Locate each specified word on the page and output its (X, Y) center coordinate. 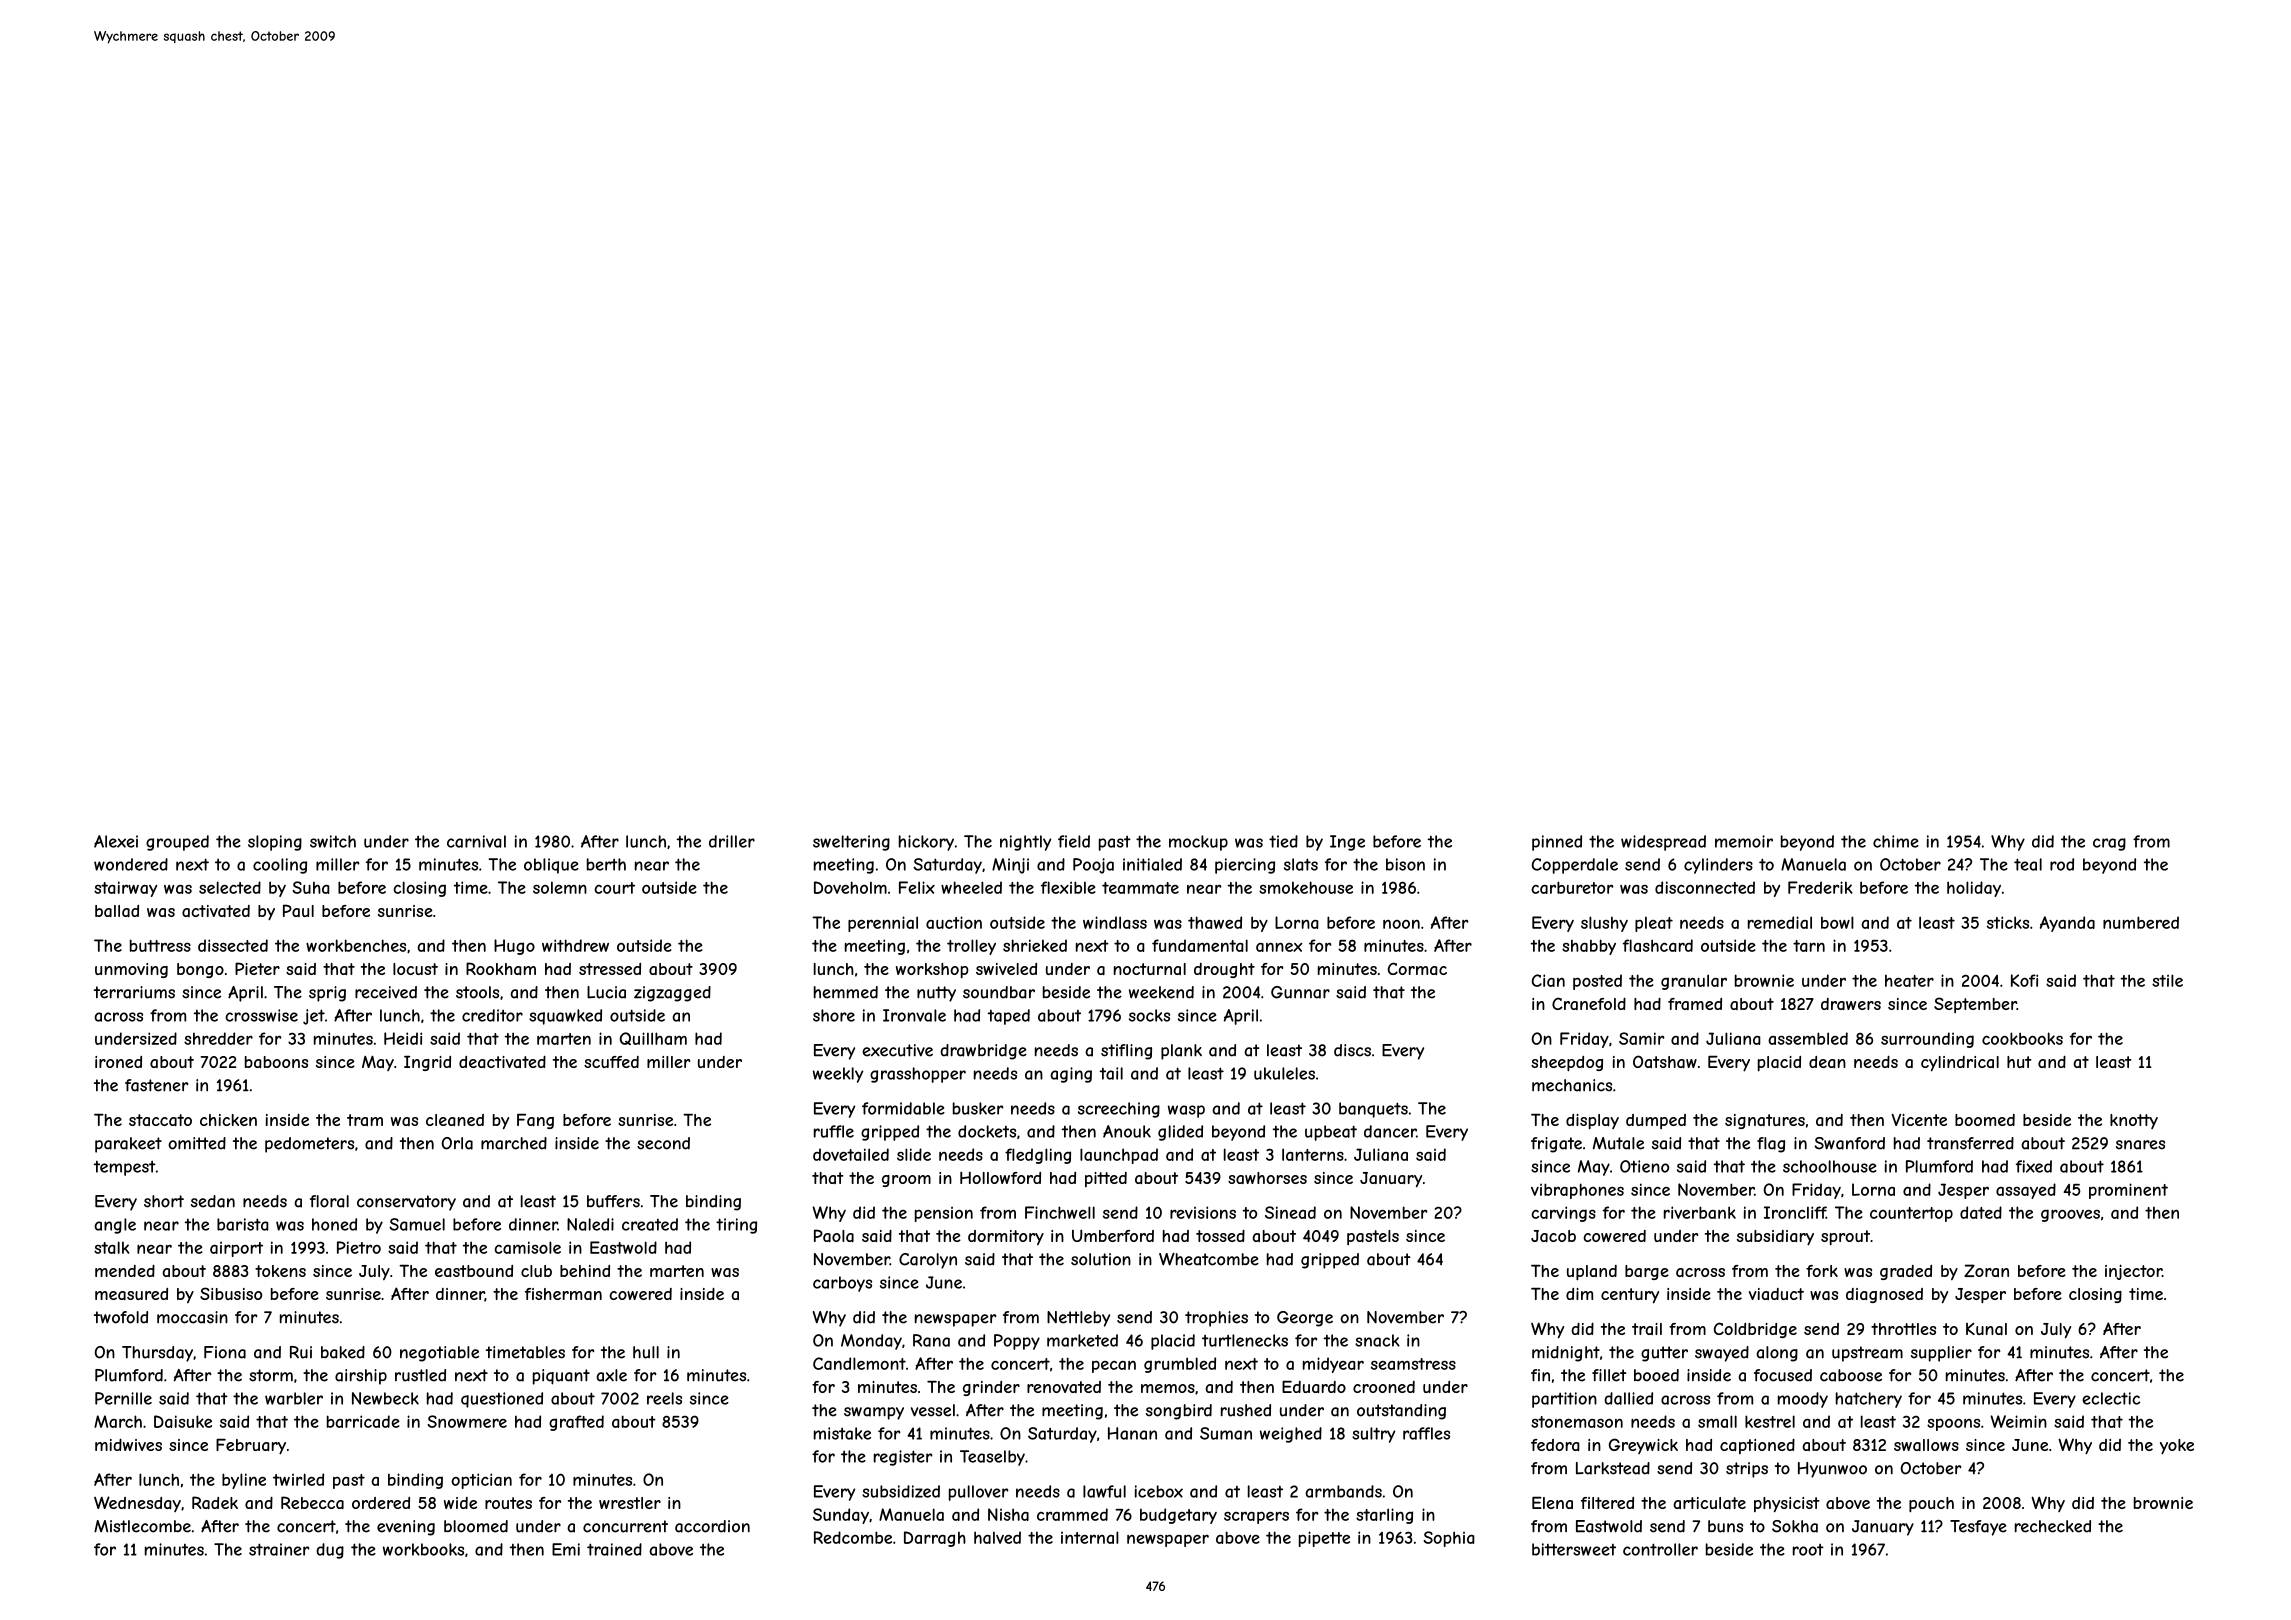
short (164, 1201)
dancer (1390, 1131)
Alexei (116, 841)
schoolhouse (1830, 1166)
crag (2109, 844)
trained (614, 1549)
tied (1283, 841)
